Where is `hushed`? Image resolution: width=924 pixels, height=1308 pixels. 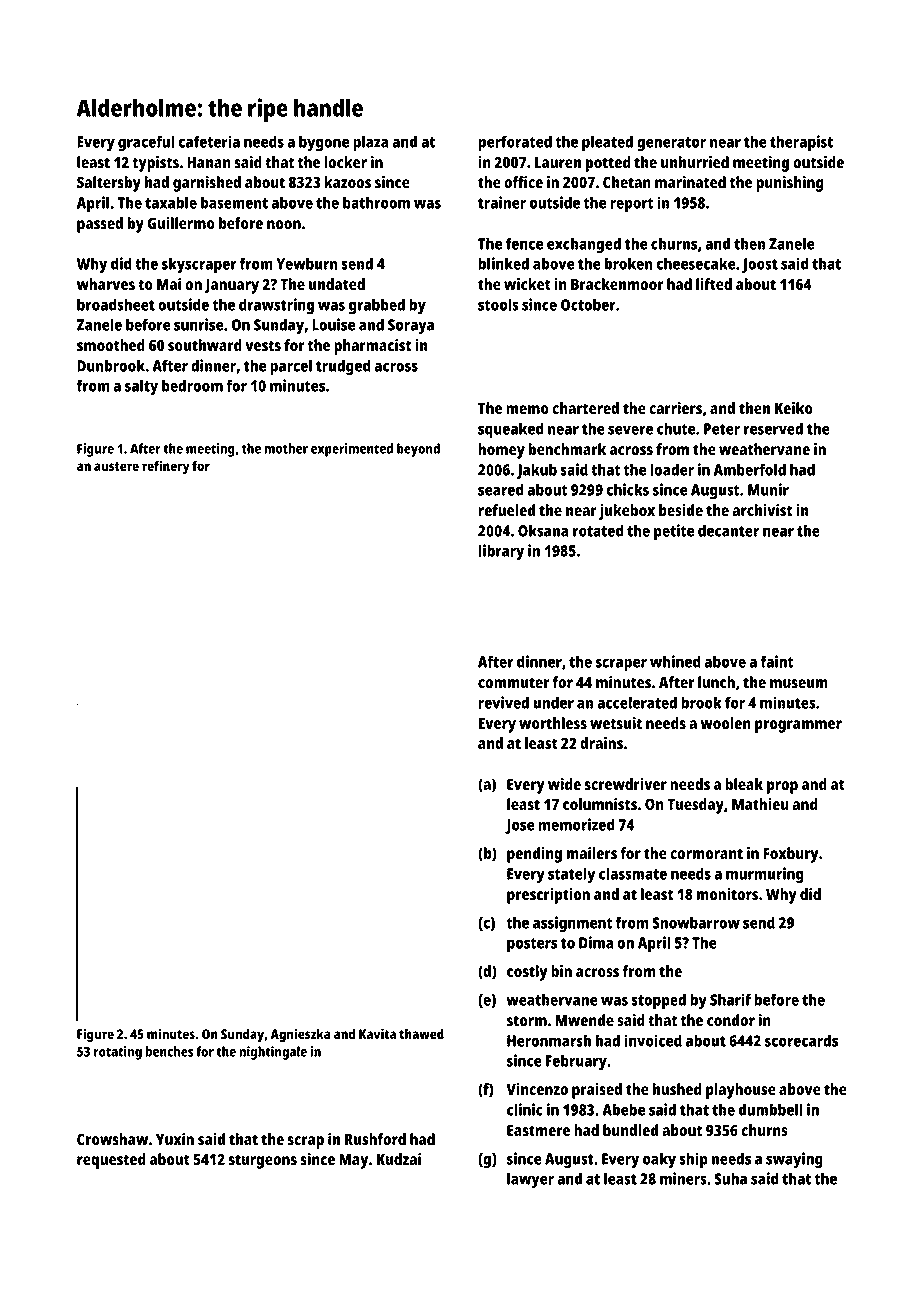 hushed is located at coordinates (677, 1089).
